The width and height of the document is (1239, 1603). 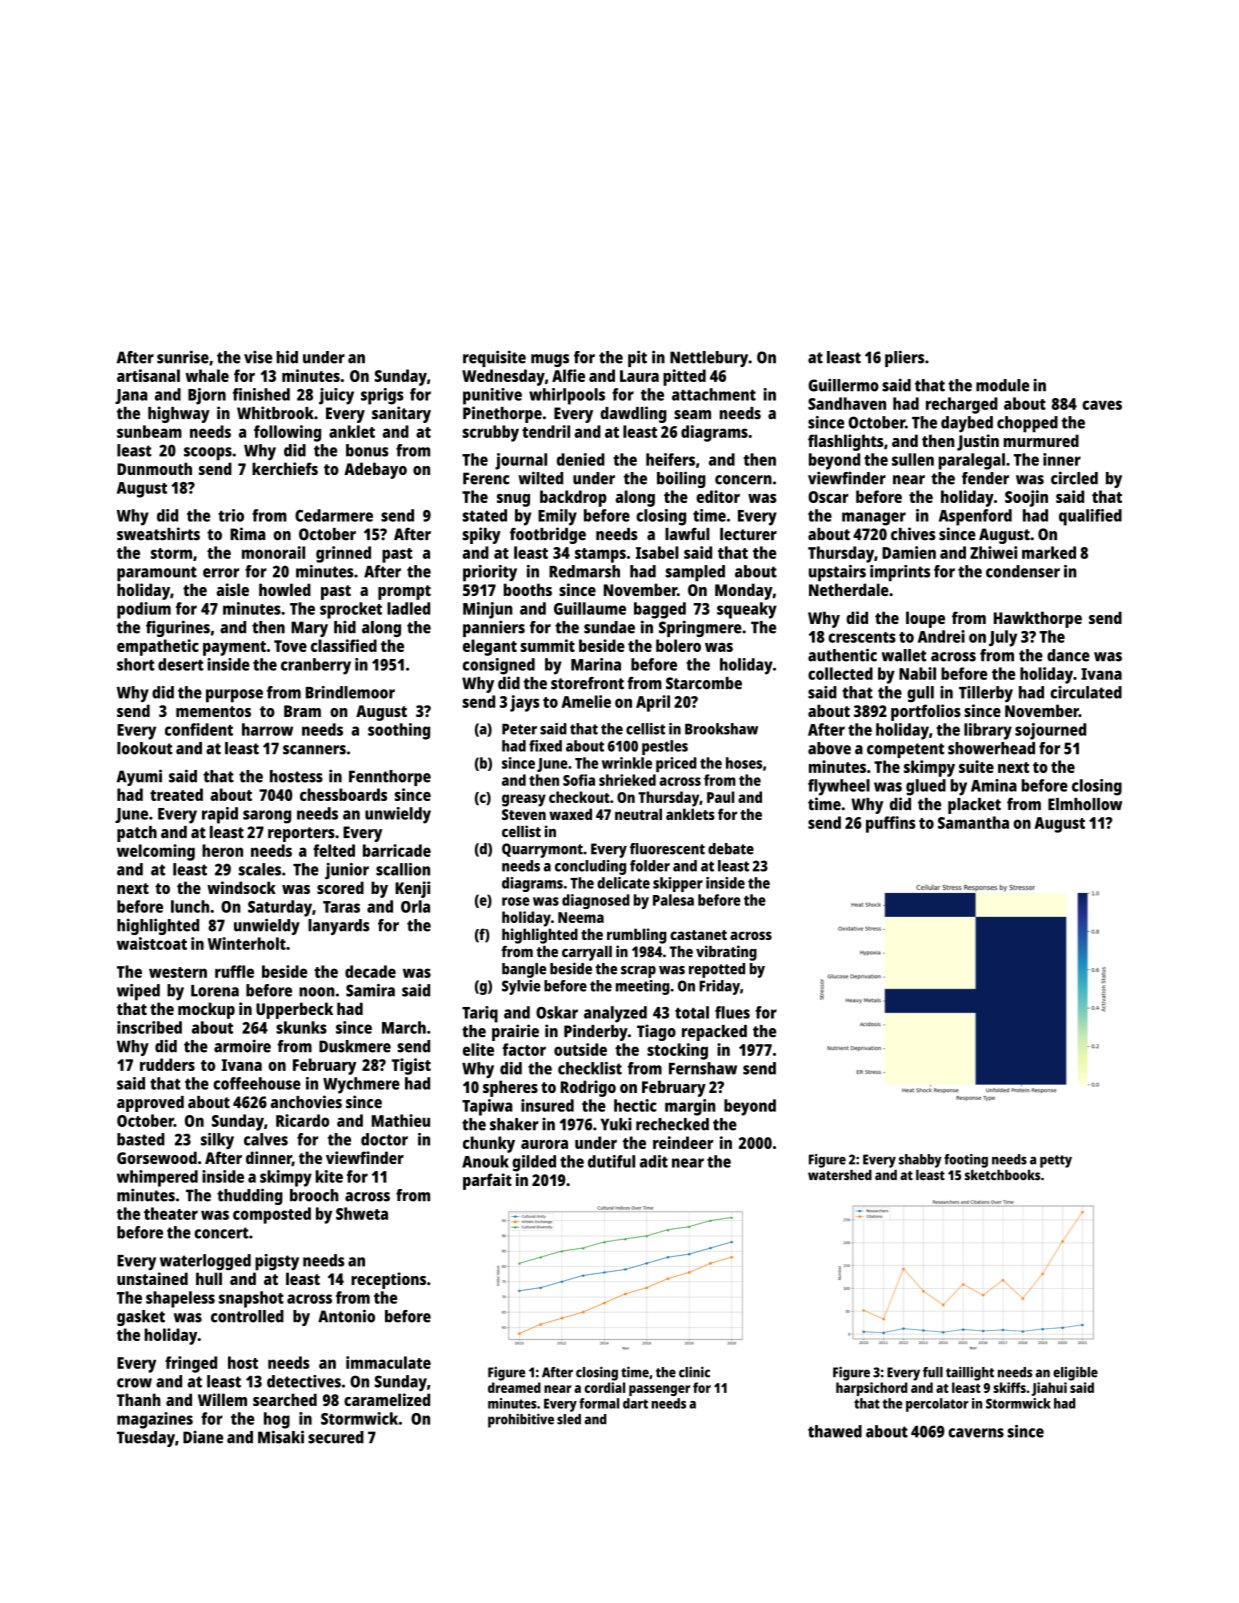 I want to click on Diane, so click(x=203, y=1437).
